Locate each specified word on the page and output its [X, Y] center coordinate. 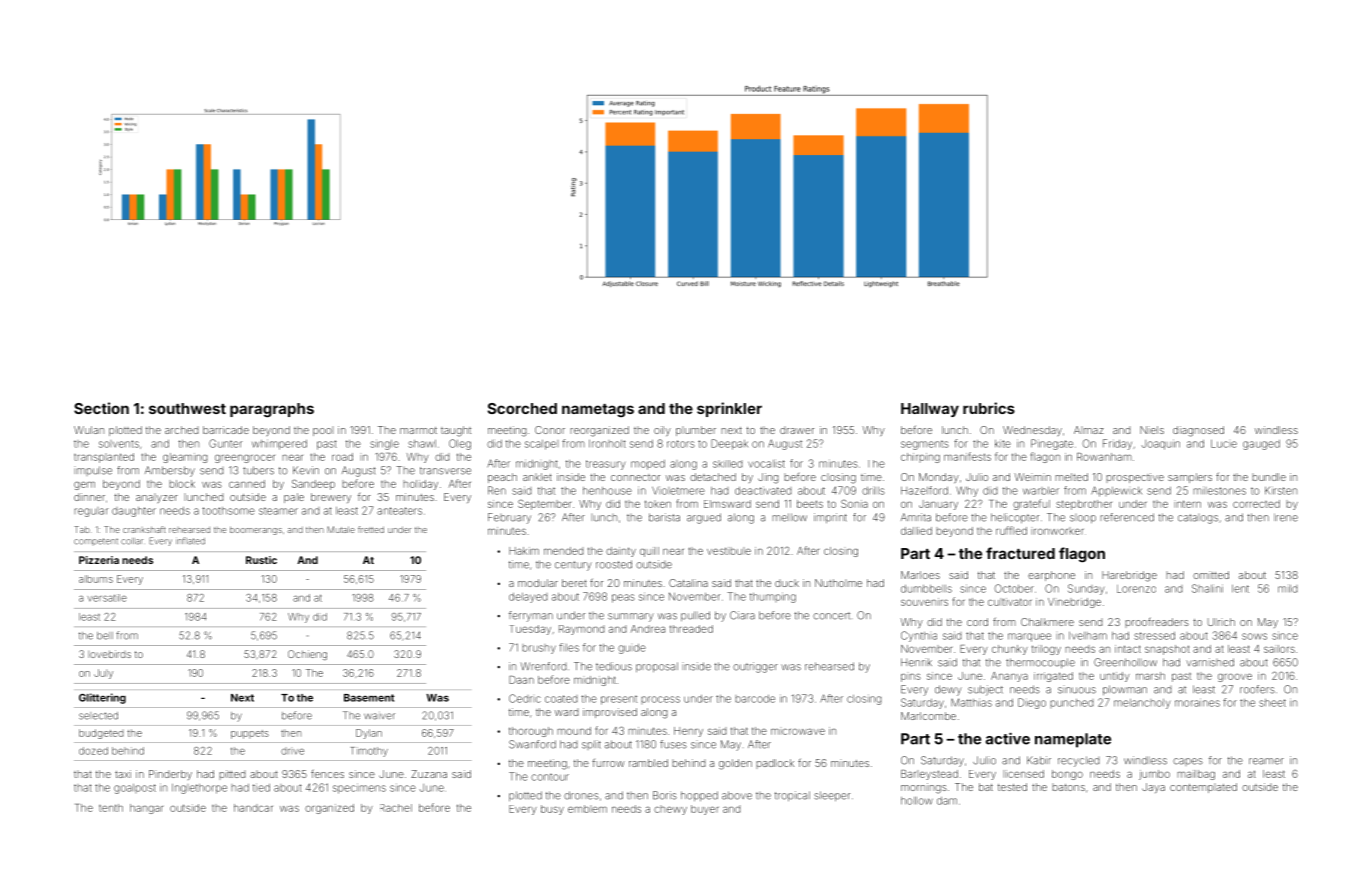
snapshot [1167, 650]
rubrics [989, 408]
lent [1240, 589]
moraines [1197, 702]
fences [327, 773]
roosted [614, 564]
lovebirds [109, 654]
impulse [93, 471]
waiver [379, 716]
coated [561, 699]
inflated [190, 541]
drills [873, 490]
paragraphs [272, 410]
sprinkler [729, 409]
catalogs [1198, 519]
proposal [657, 667]
